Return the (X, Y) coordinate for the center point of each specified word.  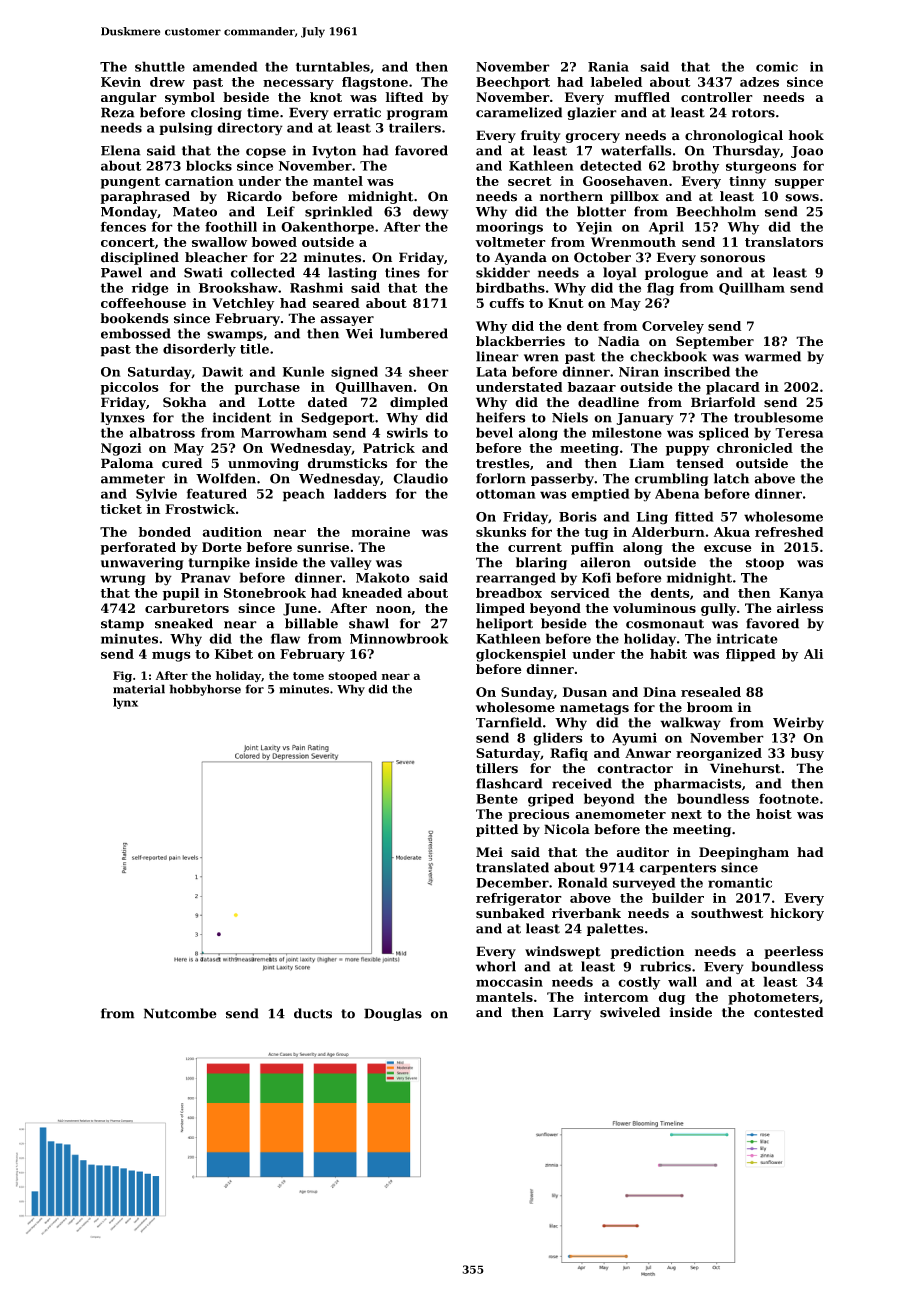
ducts (313, 1013)
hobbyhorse (205, 690)
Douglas (393, 1014)
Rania (608, 66)
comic (777, 67)
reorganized (719, 754)
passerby (562, 479)
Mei (489, 852)
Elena (121, 150)
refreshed (789, 532)
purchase (267, 388)
